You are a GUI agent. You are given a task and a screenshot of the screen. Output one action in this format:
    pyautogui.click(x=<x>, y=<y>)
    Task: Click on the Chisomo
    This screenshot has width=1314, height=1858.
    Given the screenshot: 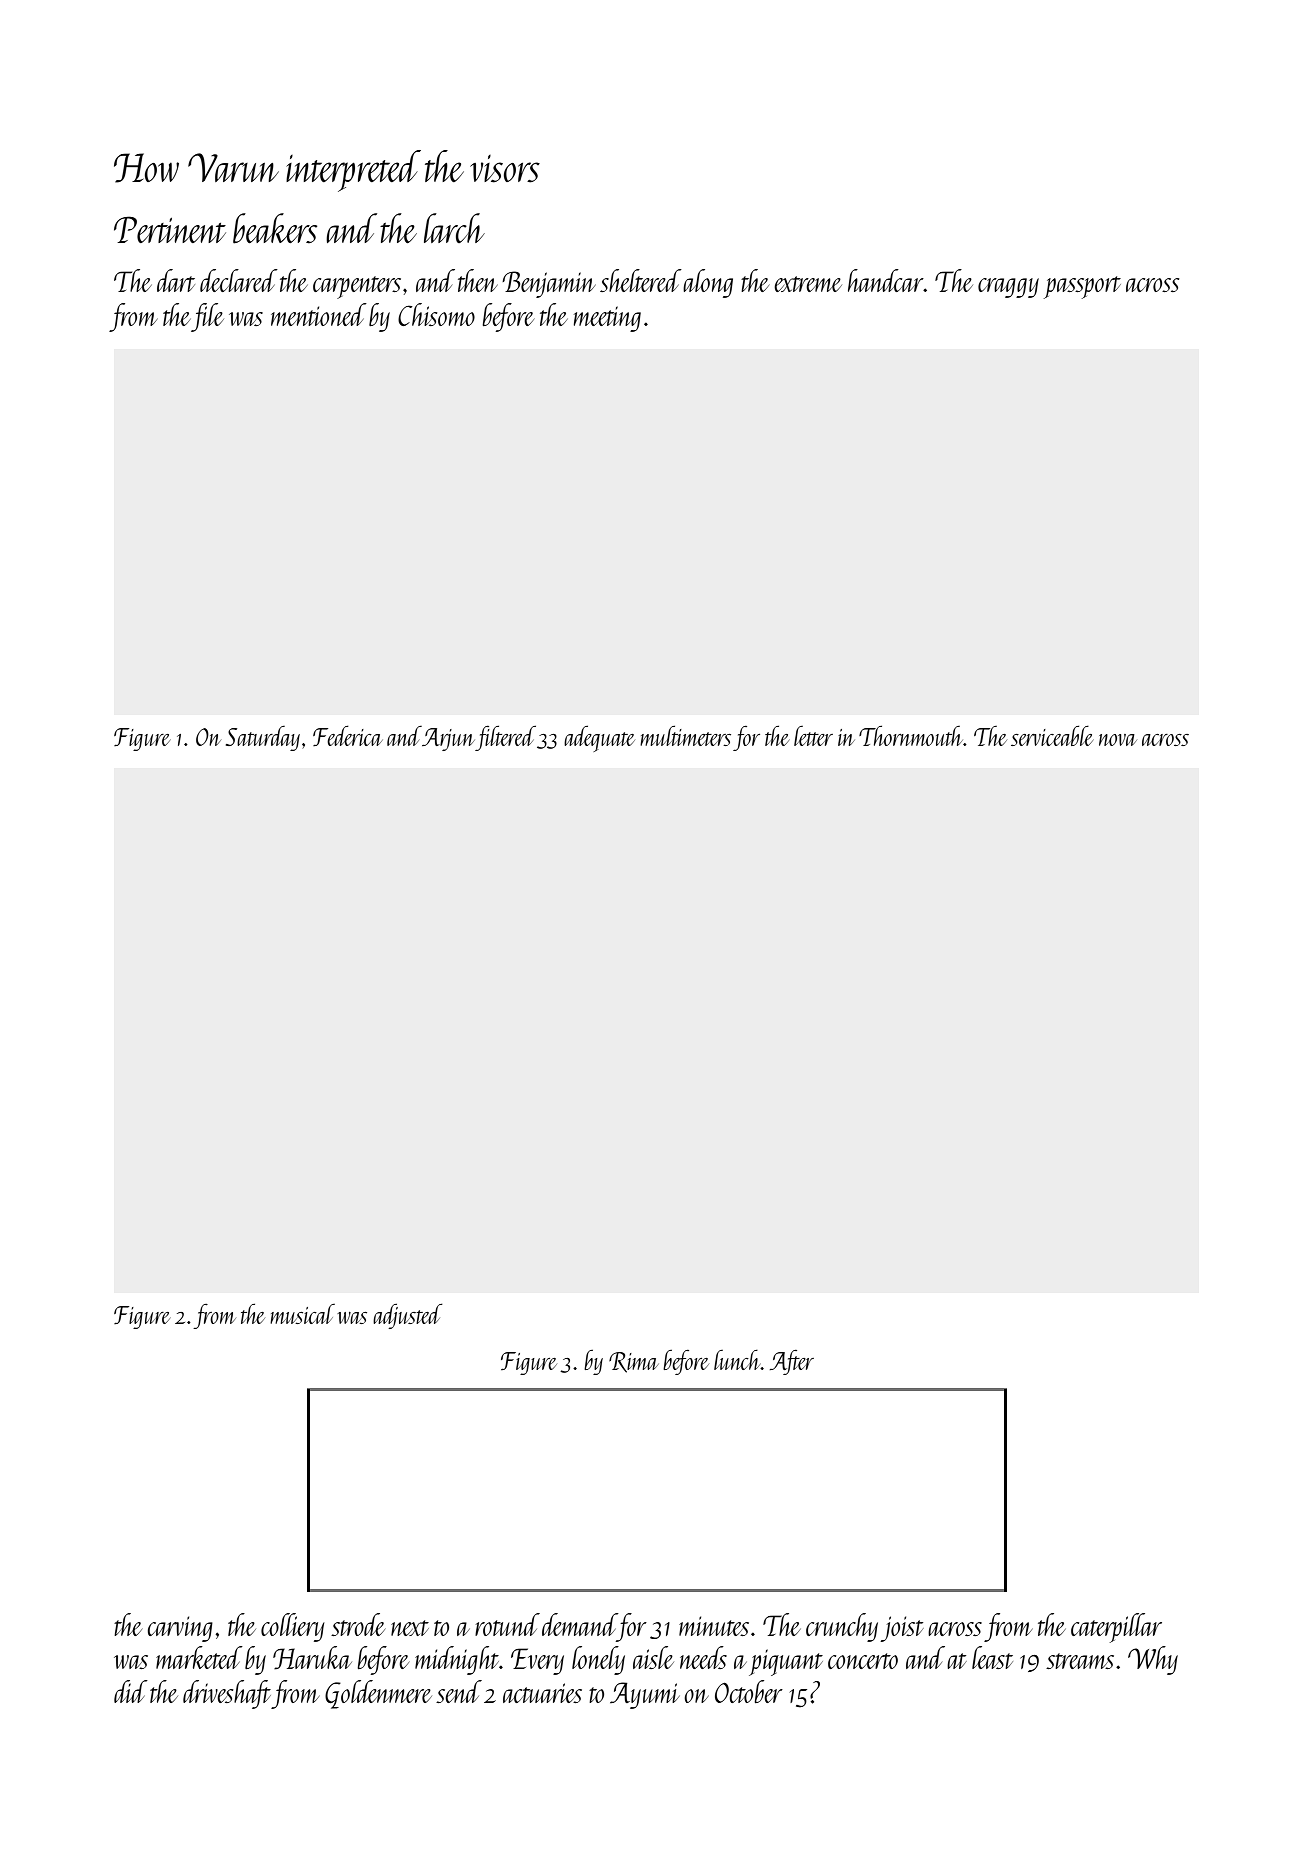 What is the action you would take?
    pyautogui.click(x=436, y=314)
